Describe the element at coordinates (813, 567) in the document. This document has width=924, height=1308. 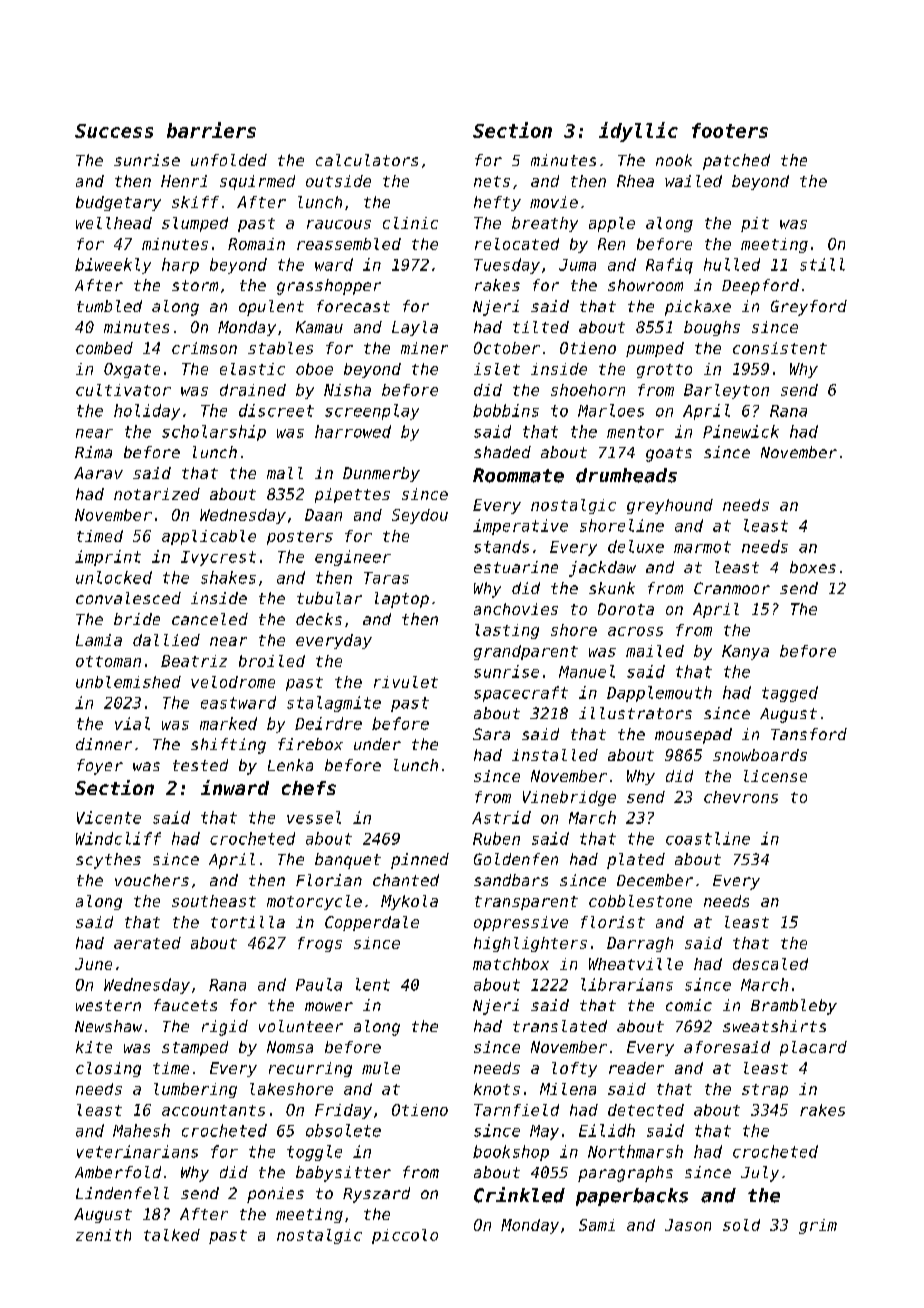
I see `boxes` at that location.
